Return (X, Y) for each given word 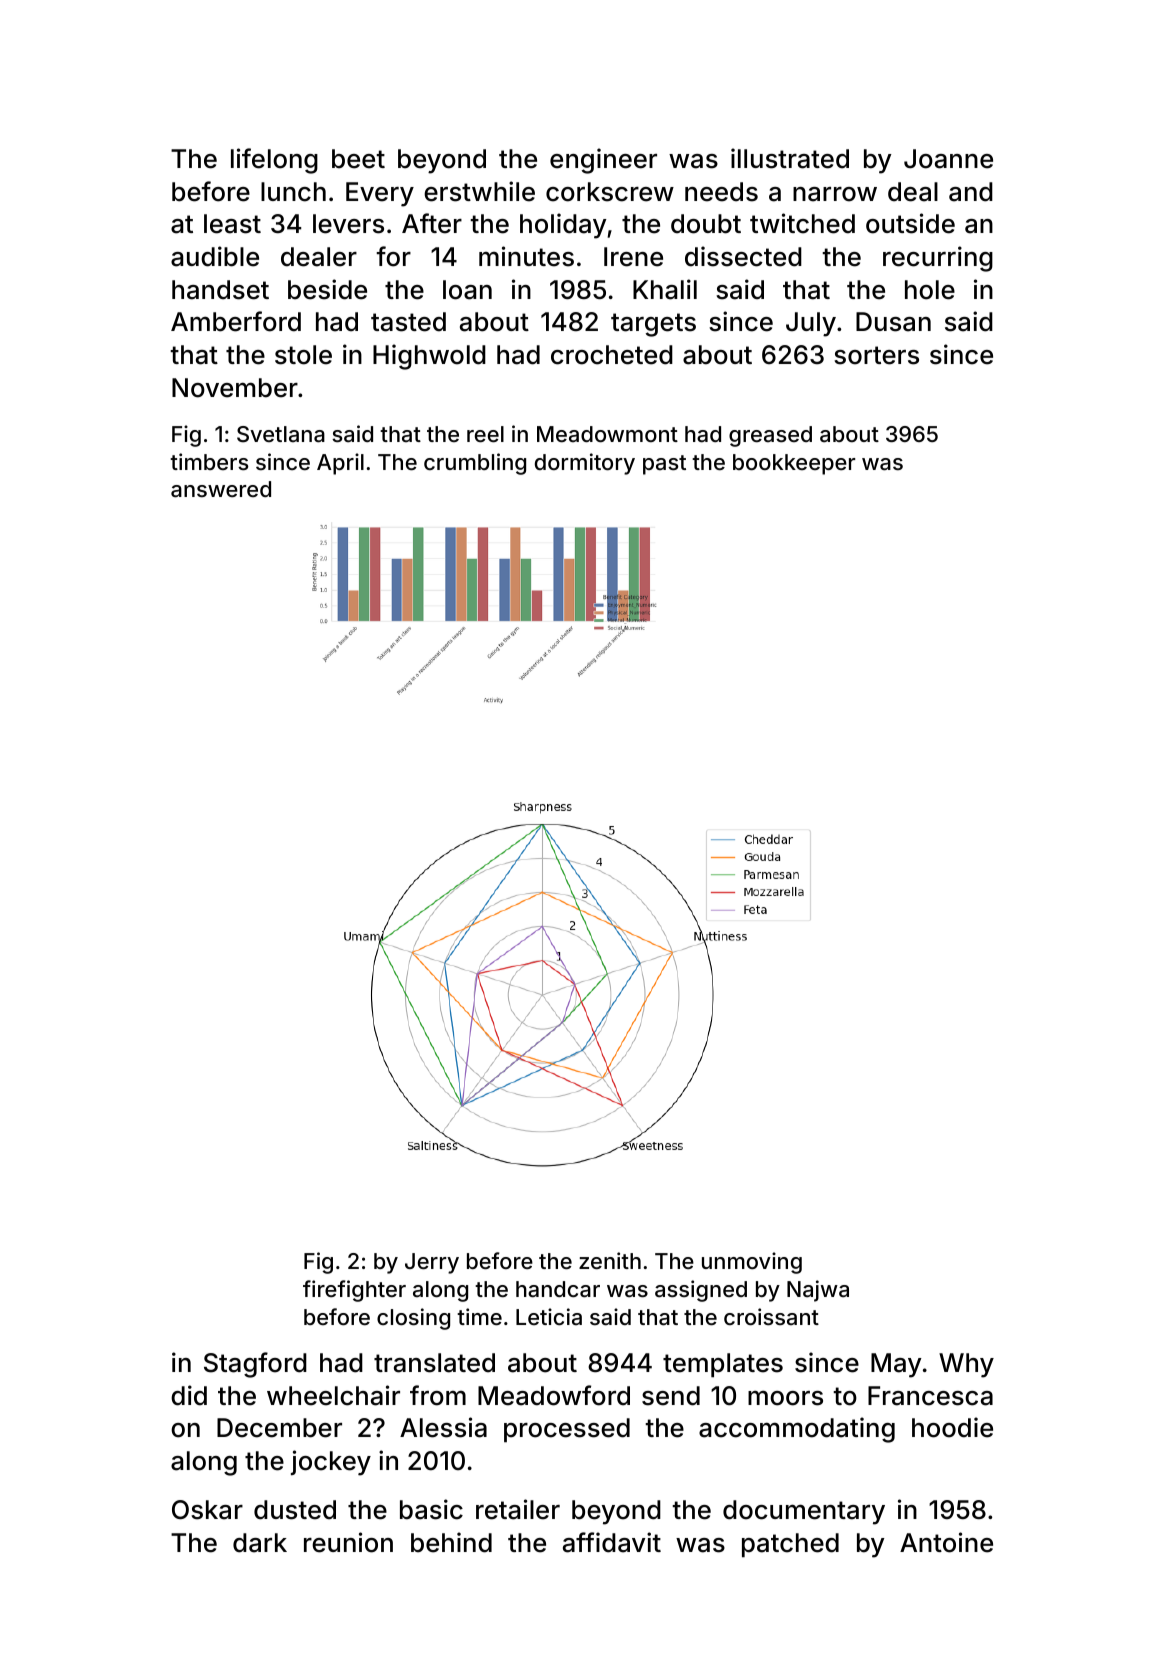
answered (221, 489)
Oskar (207, 1510)
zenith (610, 1260)
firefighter (354, 1291)
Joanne (948, 159)
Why (966, 1365)
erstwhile (479, 191)
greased (770, 436)
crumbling (475, 464)
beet (358, 159)
